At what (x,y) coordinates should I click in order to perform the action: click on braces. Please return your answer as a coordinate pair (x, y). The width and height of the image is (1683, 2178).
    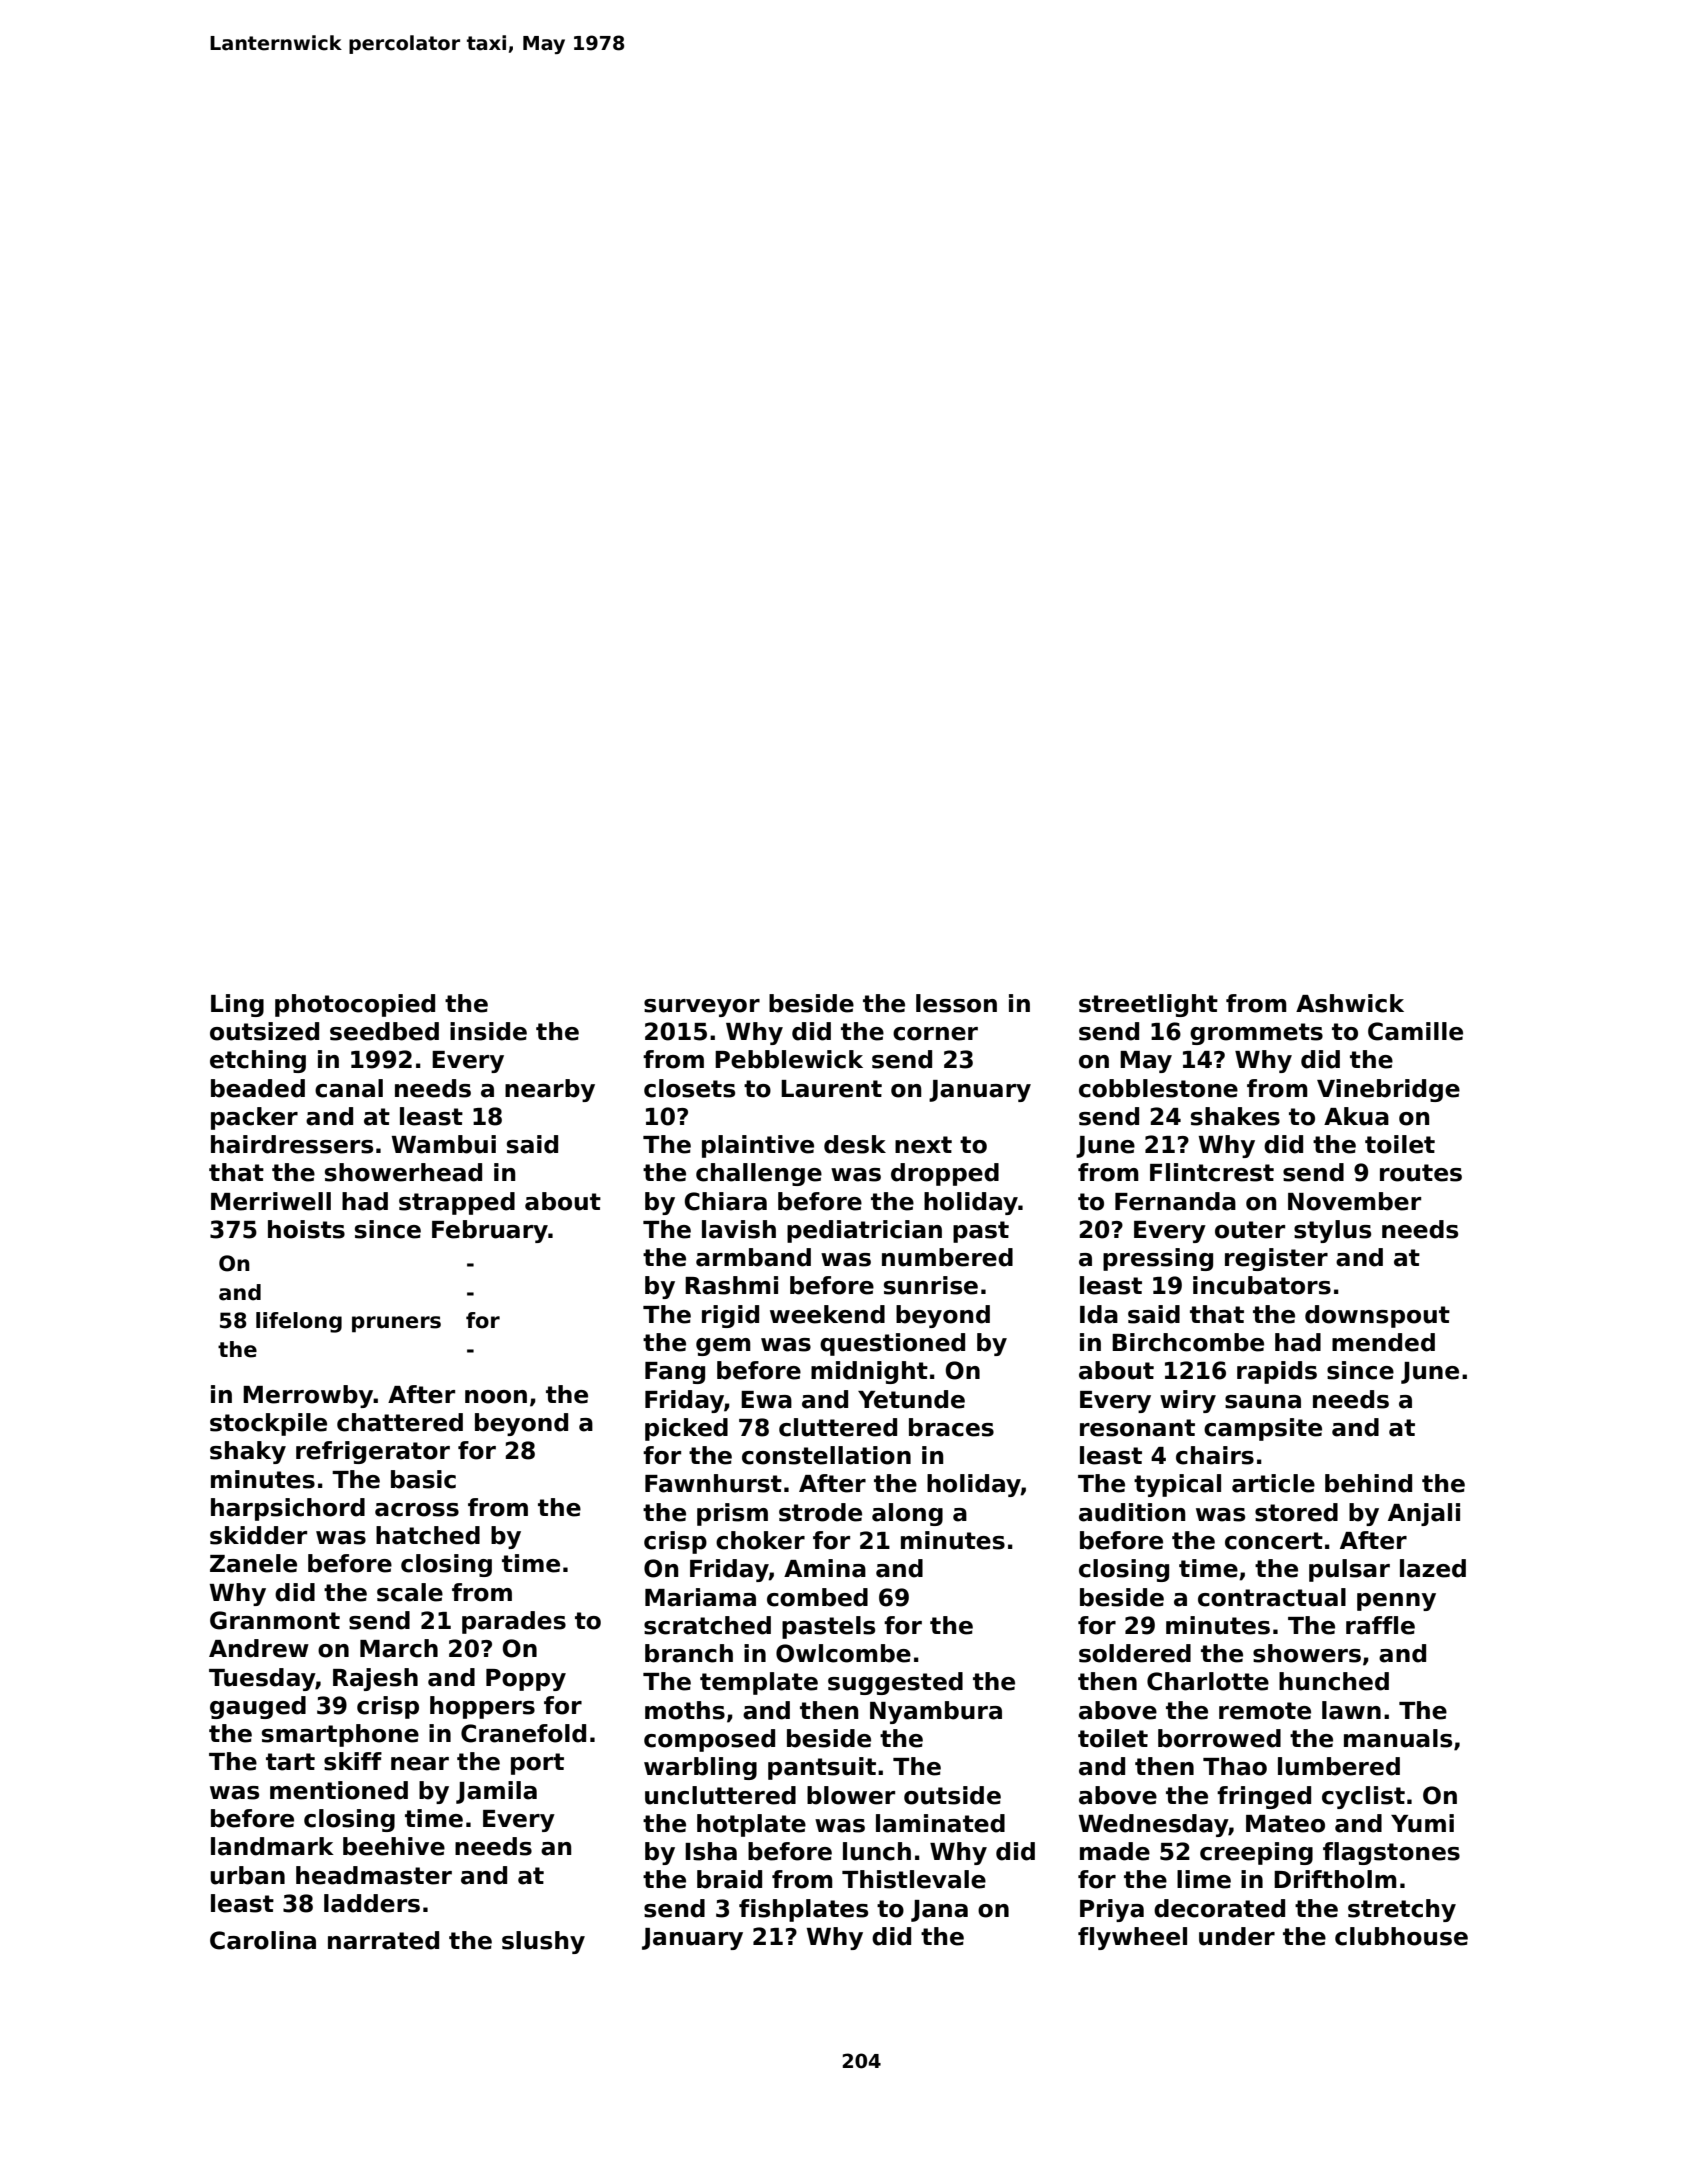
    Looking at the image, I should click on (951, 1427).
